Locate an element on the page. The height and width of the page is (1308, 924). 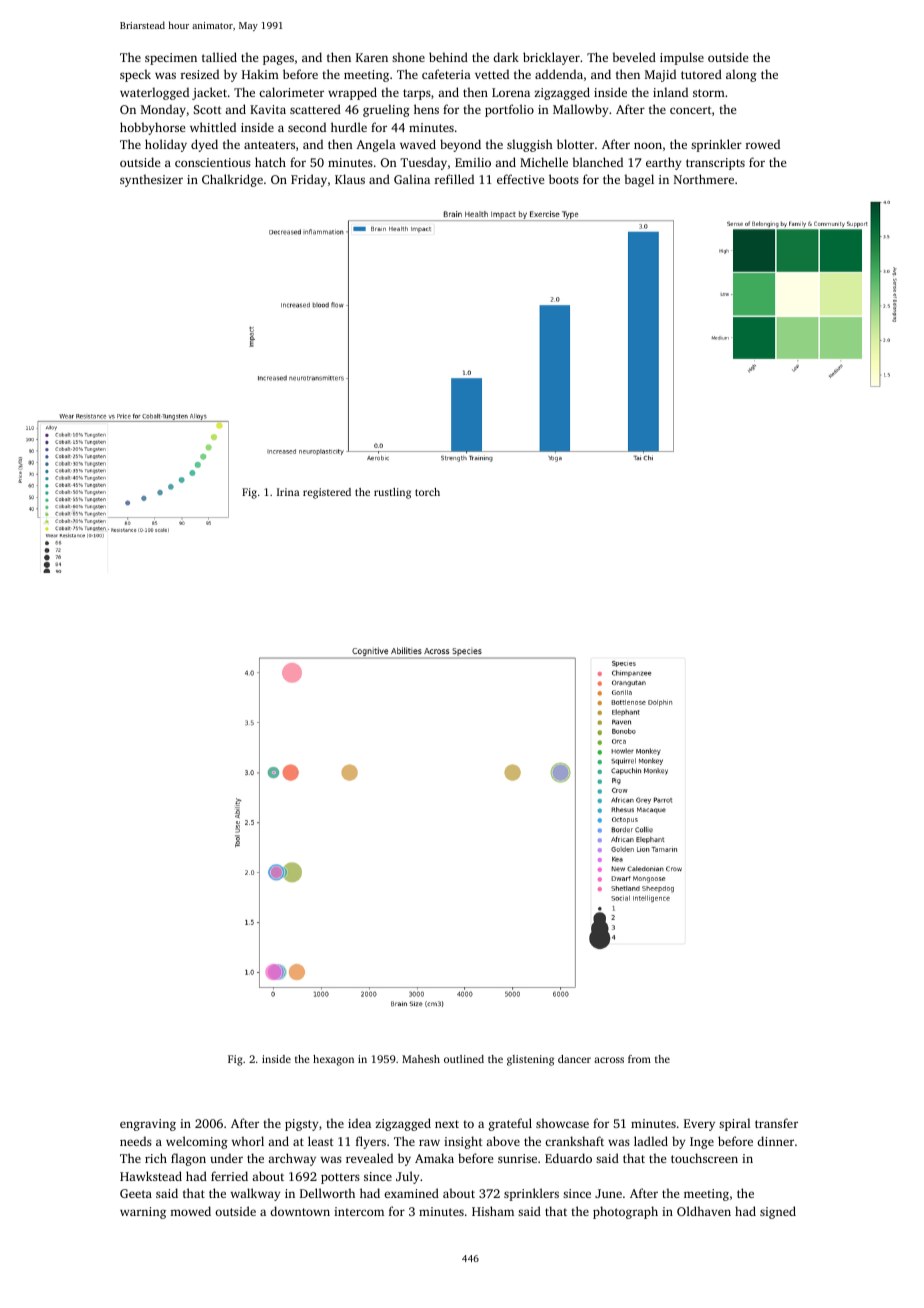
addenda is located at coordinates (559, 74).
